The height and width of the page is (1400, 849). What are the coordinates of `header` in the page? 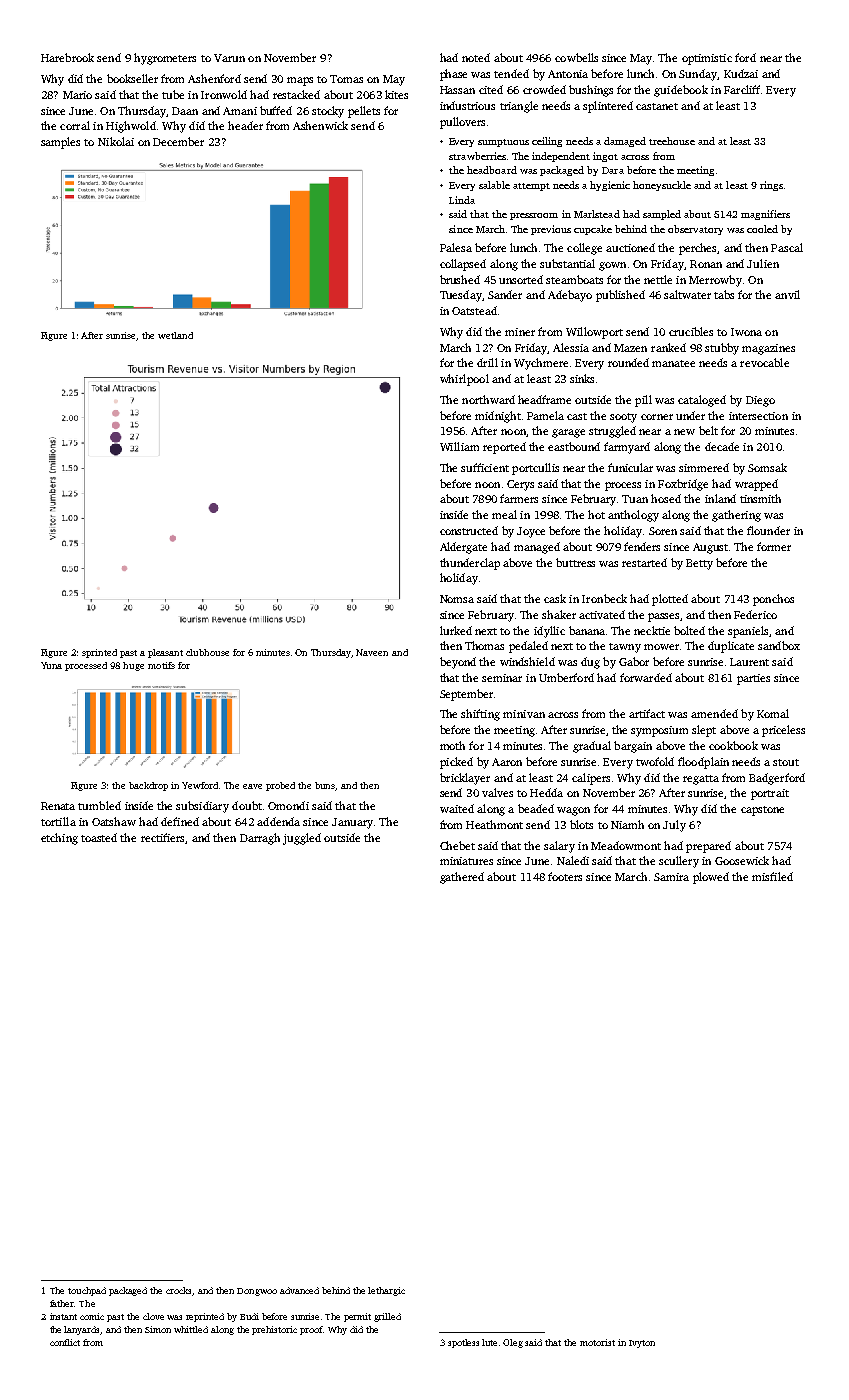 It's located at (245, 125).
